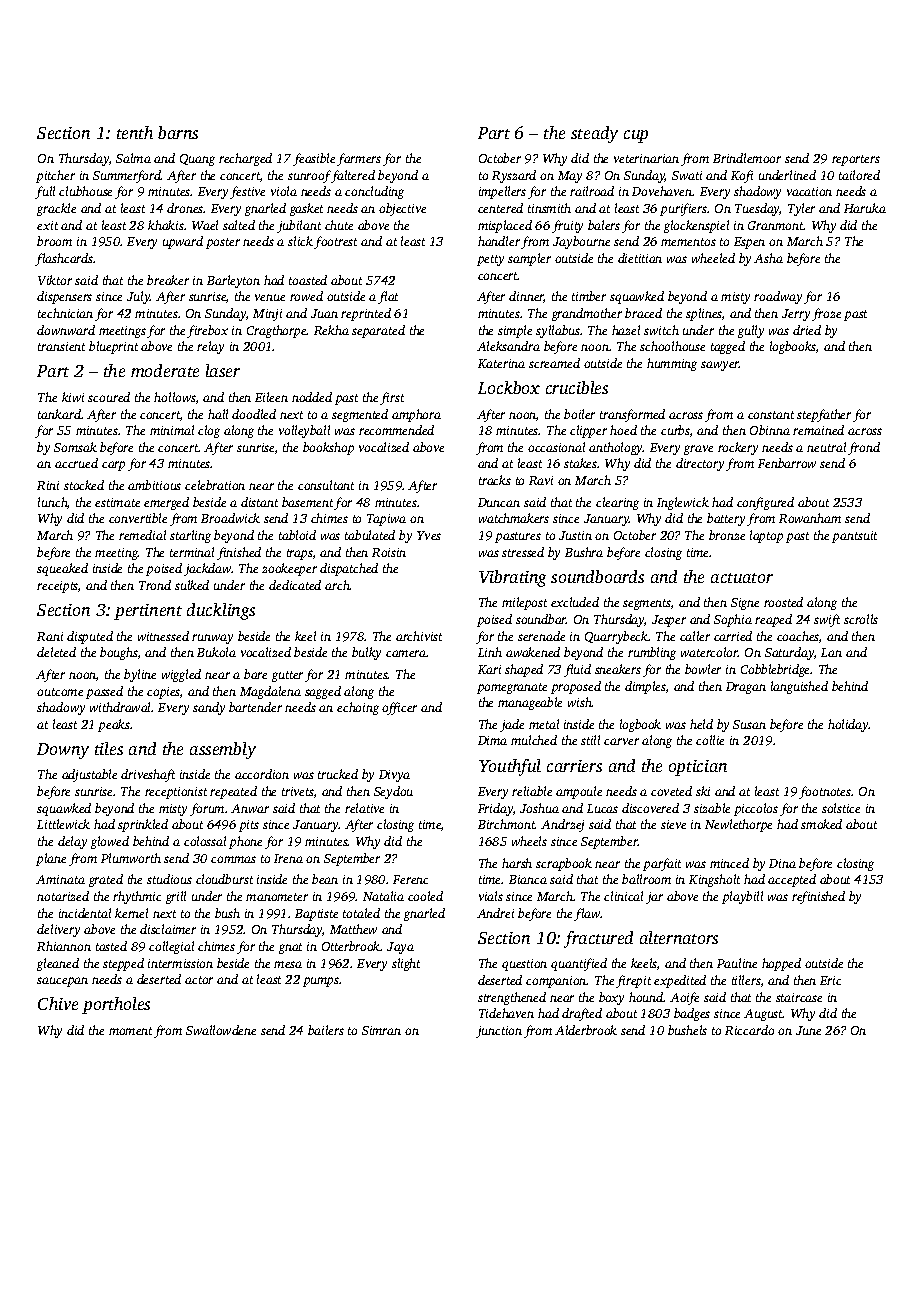 This image has width=924, height=1308. Describe the element at coordinates (789, 653) in the image. I see `Saturday` at that location.
